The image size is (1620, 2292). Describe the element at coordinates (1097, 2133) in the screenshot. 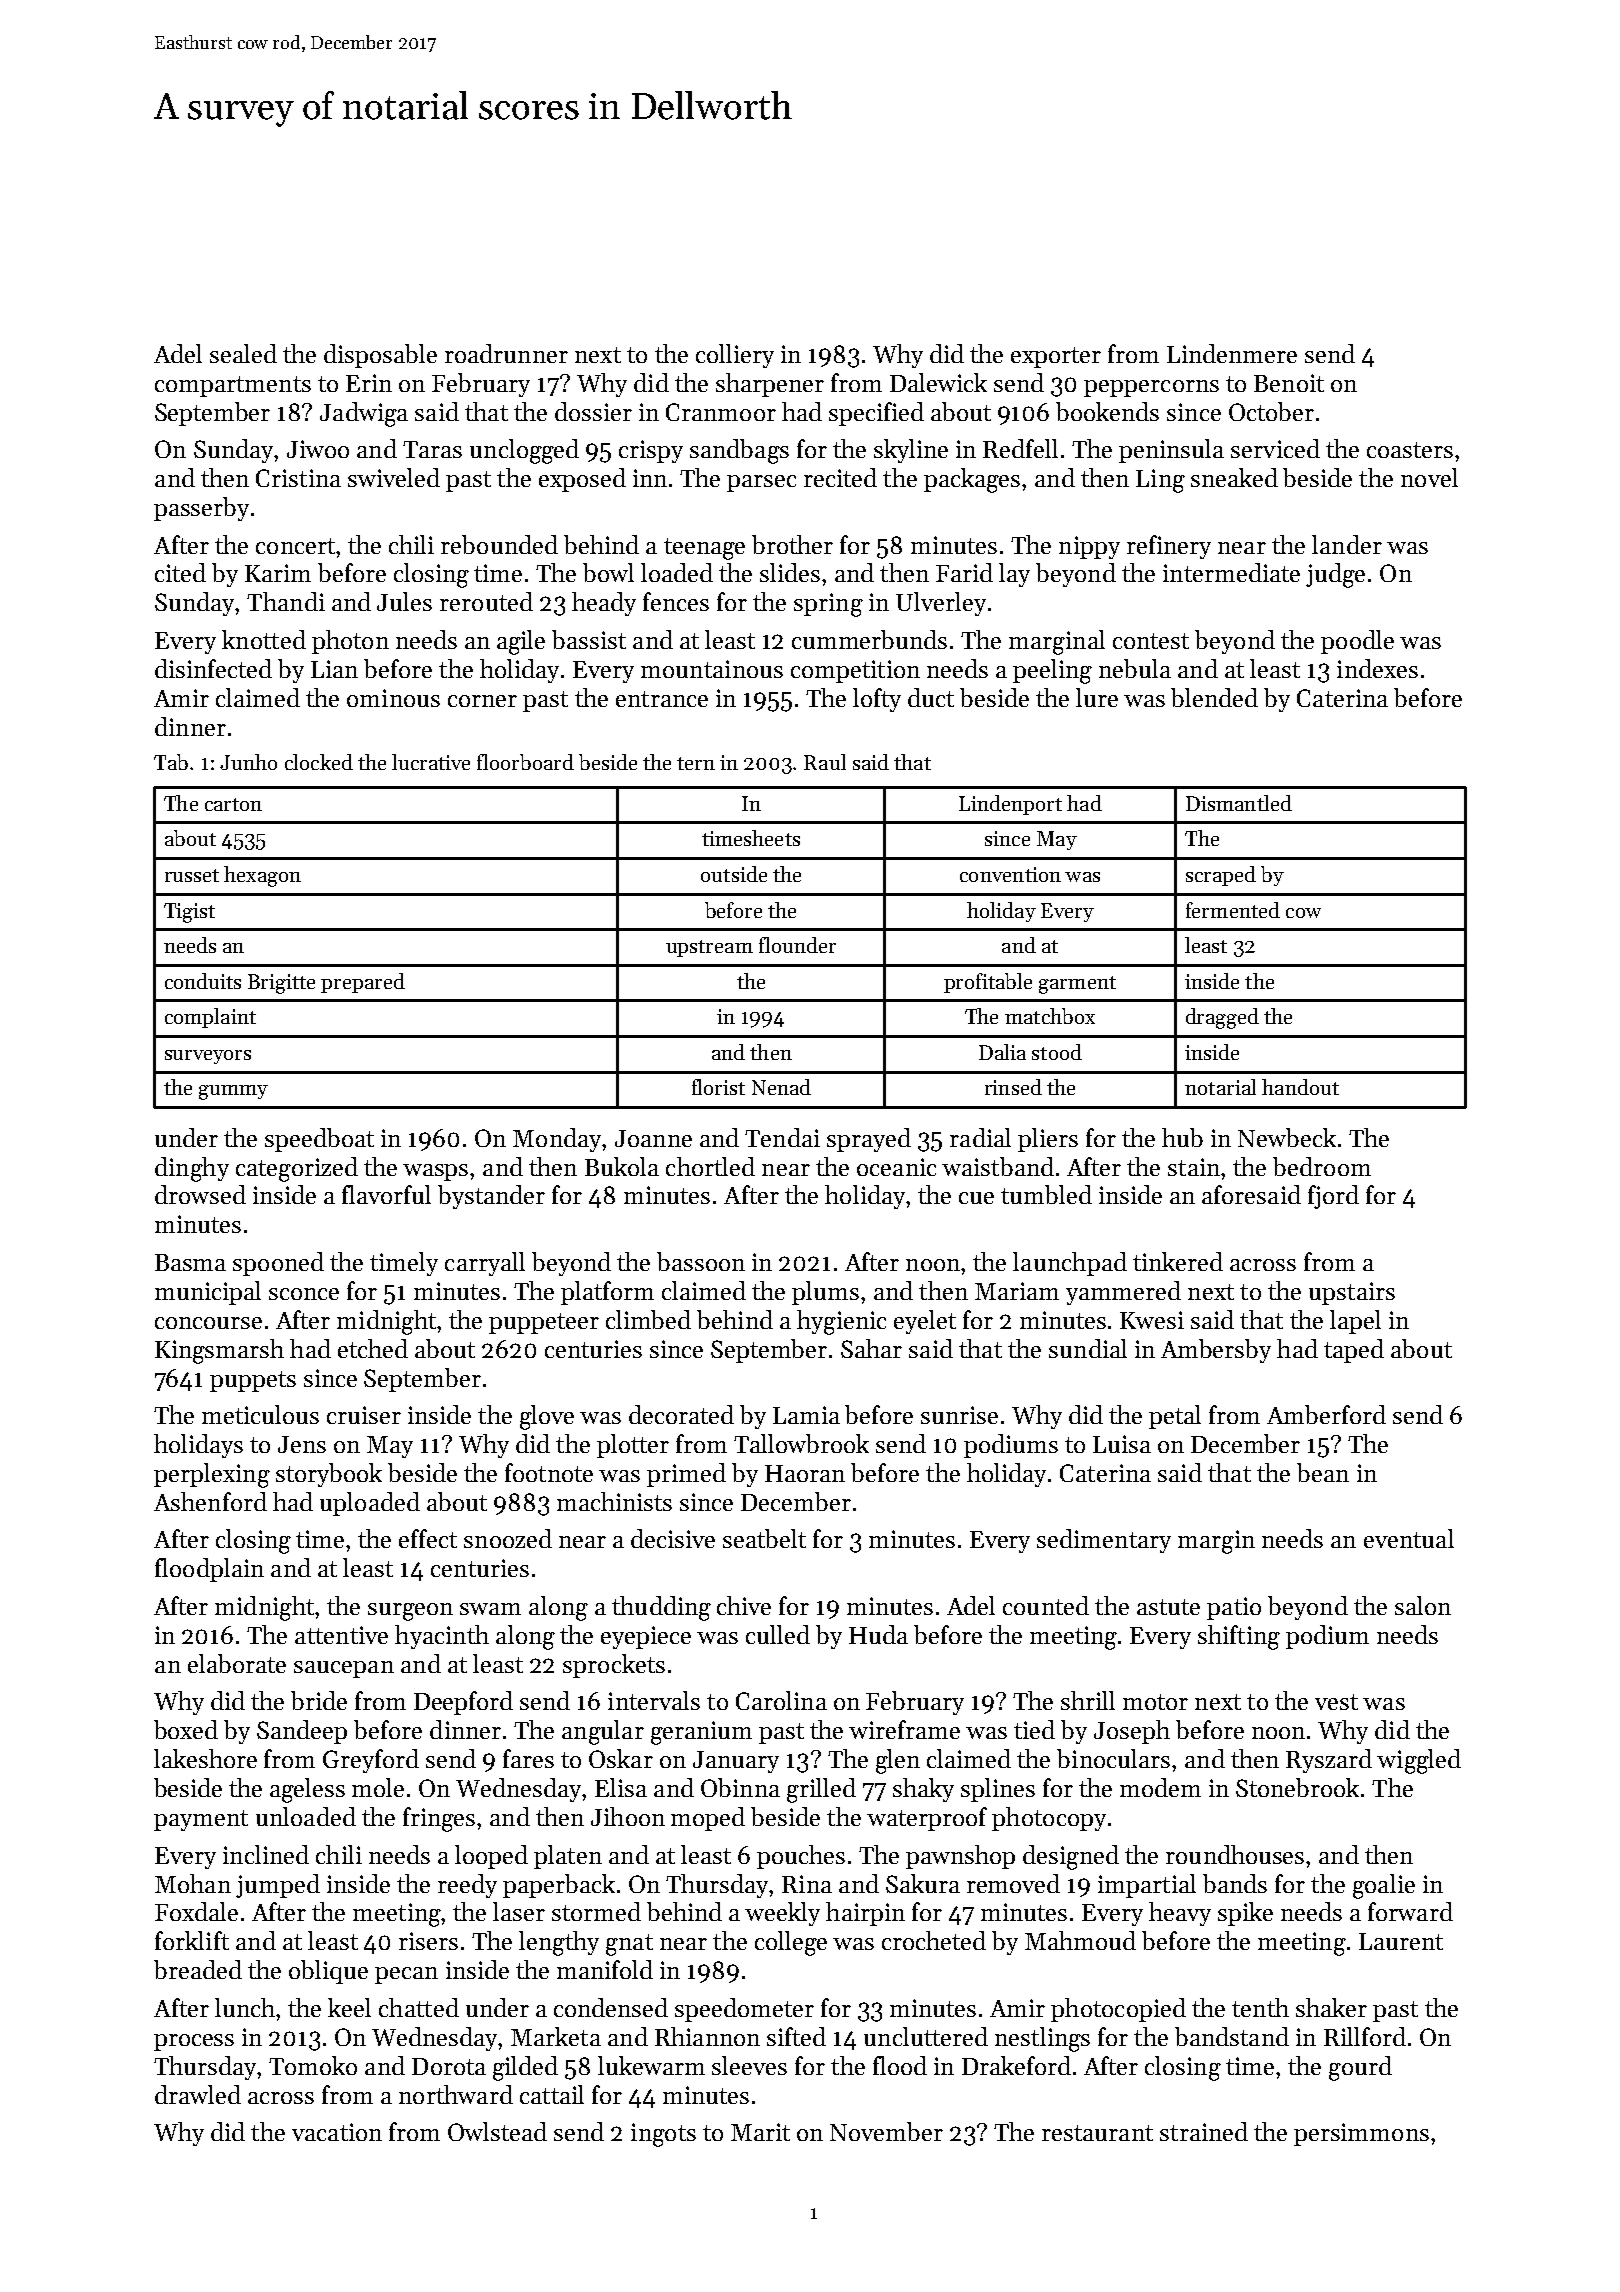

I see `restaurant` at that location.
